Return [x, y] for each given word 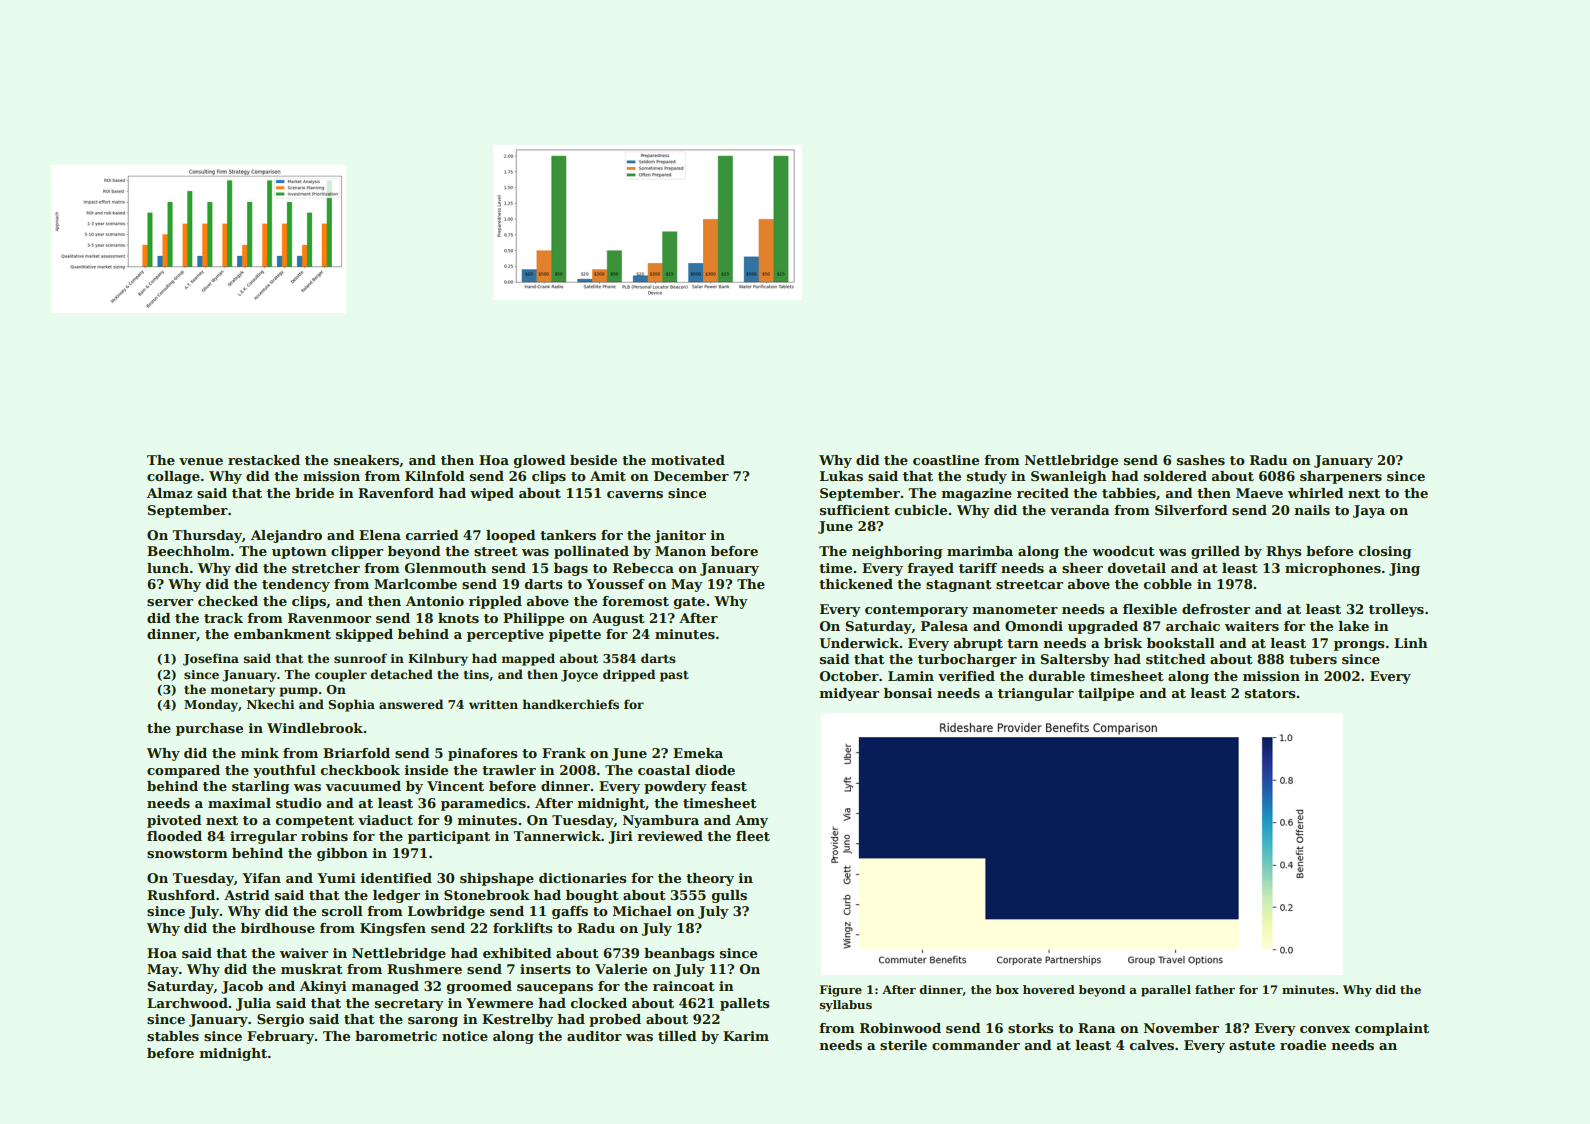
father [1215, 989]
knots [458, 618]
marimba [980, 551]
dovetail [1137, 568]
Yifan [261, 878]
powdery [675, 787]
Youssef [615, 584]
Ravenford [396, 493]
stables [173, 1036]
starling [261, 787]
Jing [1404, 569]
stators [1270, 693]
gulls [729, 896]
